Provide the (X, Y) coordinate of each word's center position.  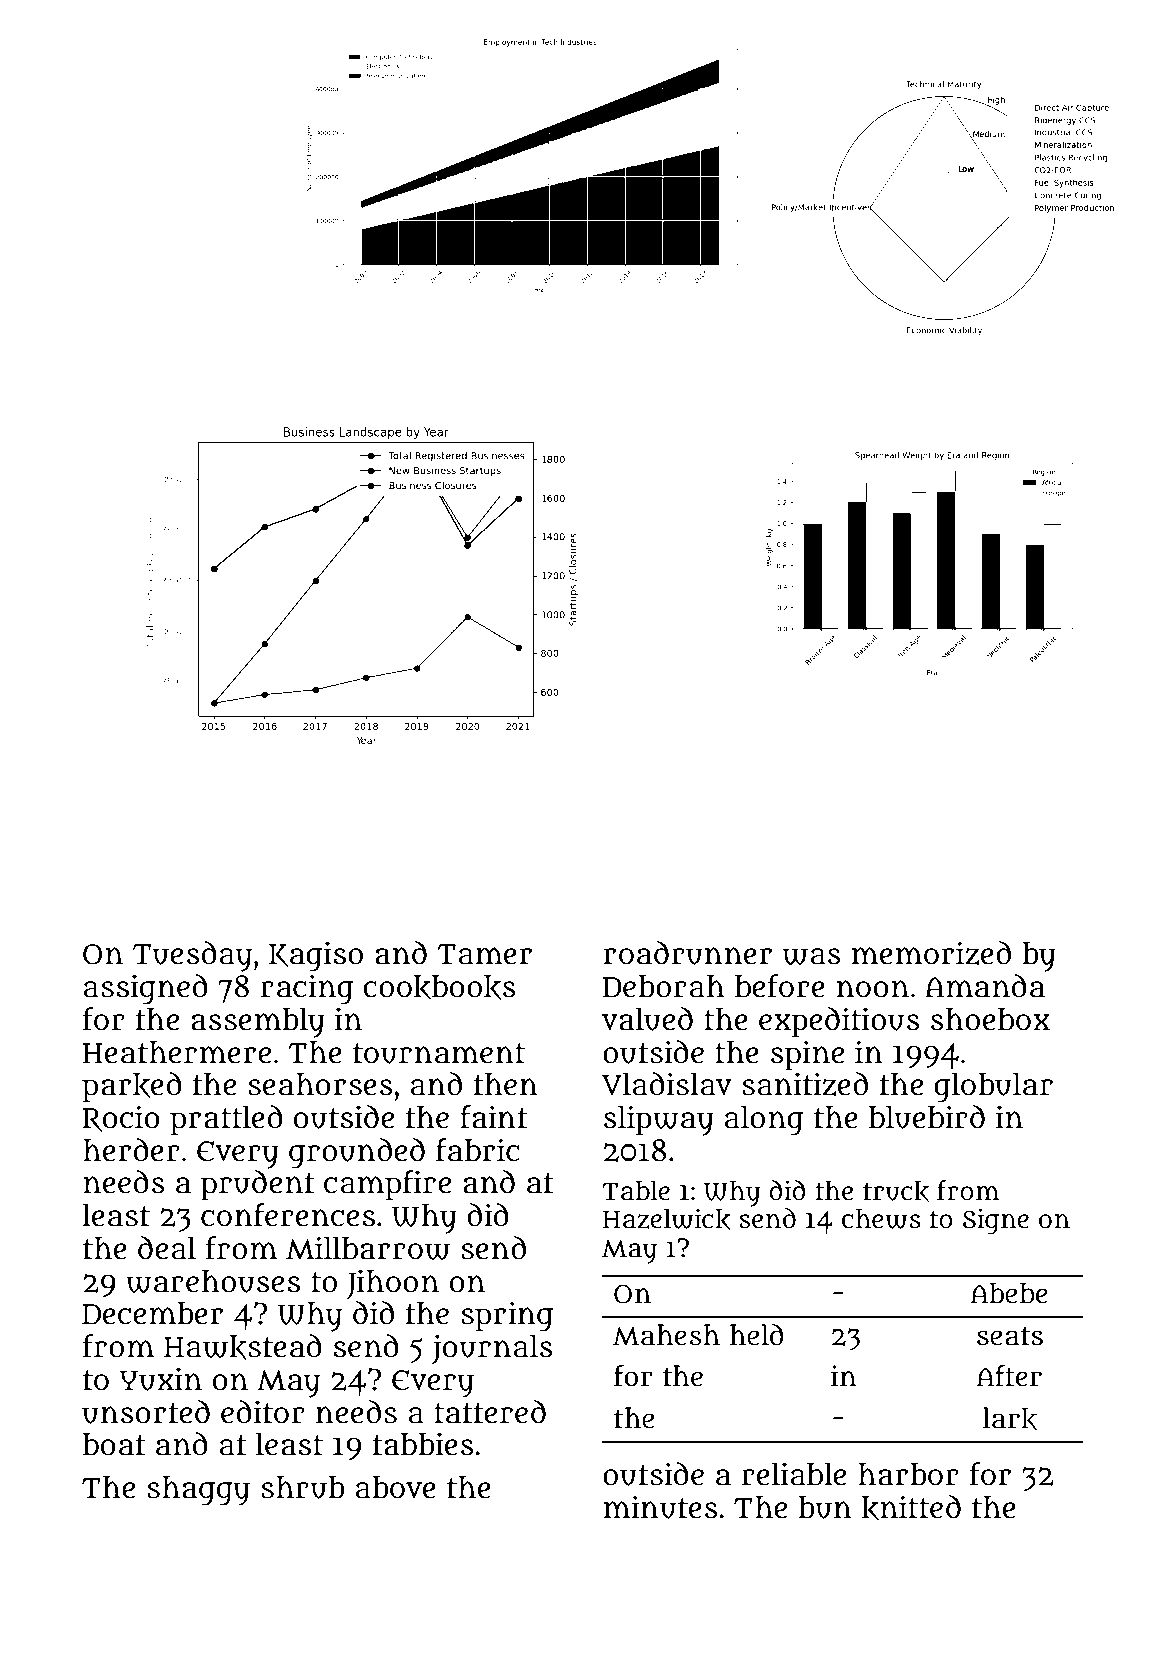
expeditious (839, 1022)
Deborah (663, 986)
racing (307, 989)
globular (993, 1087)
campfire (387, 1185)
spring (507, 1316)
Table (636, 1190)
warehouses (213, 1281)
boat (114, 1444)
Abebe (1009, 1293)
